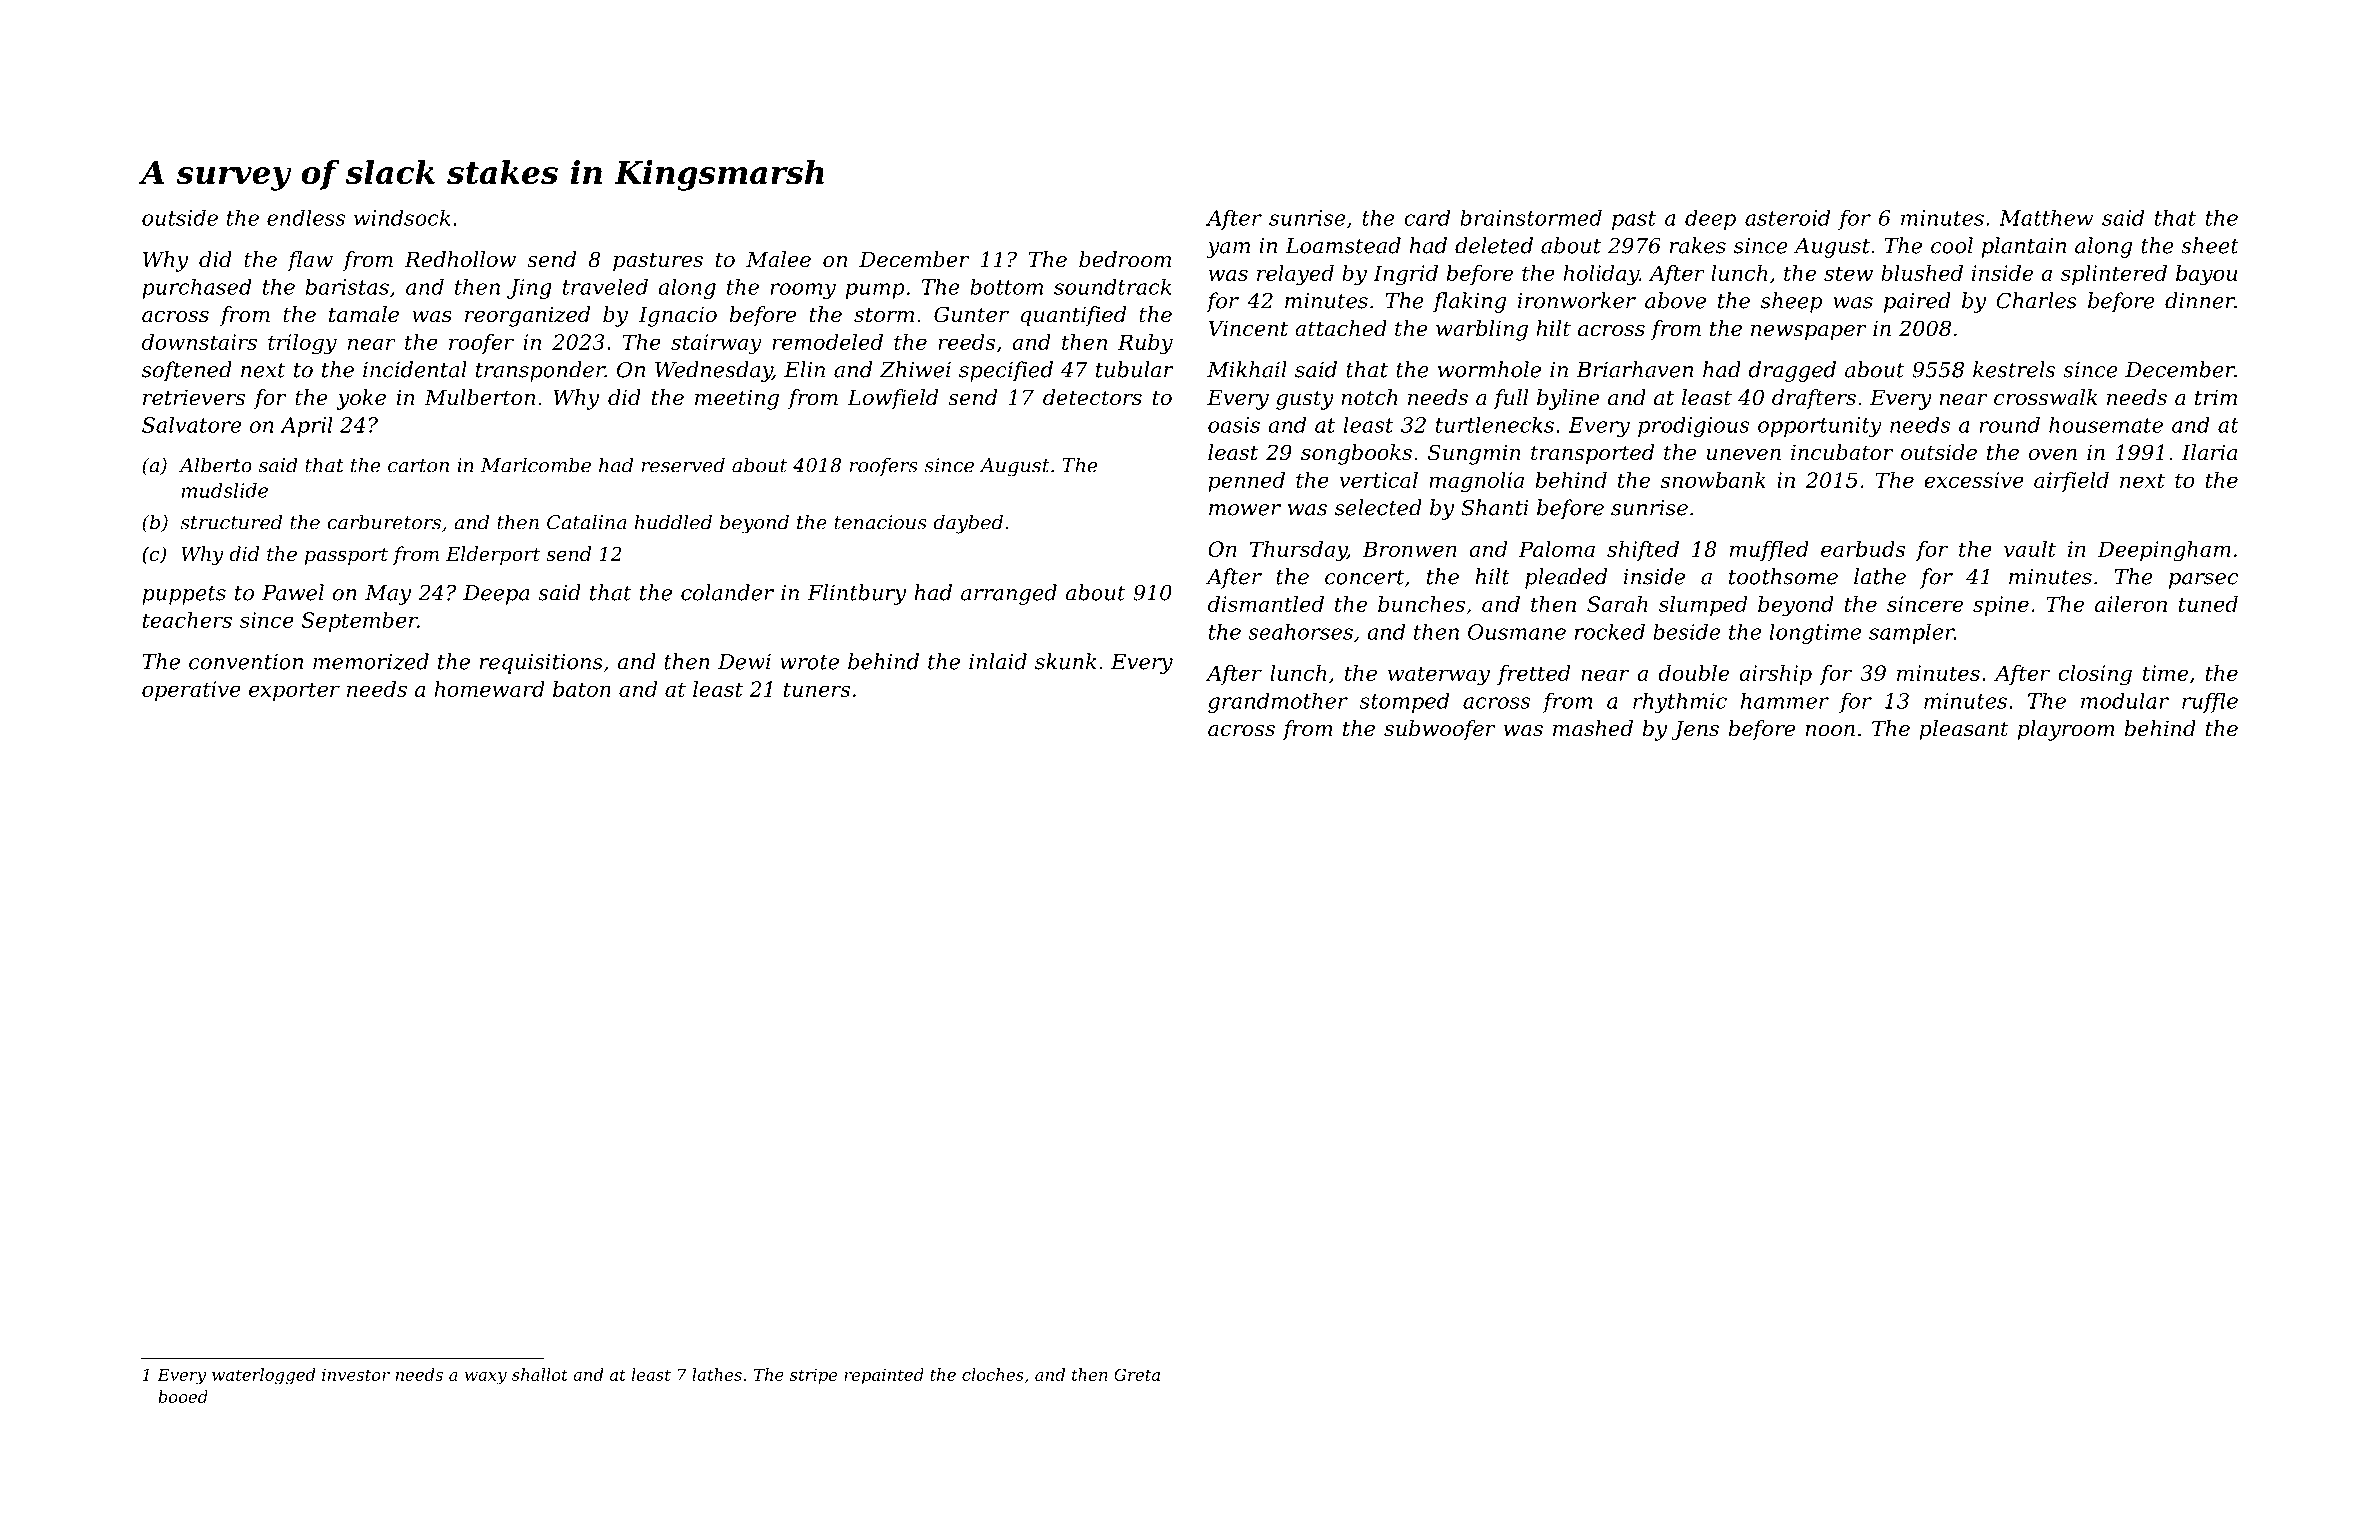  Describe the element at coordinates (306, 218) in the screenshot. I see `endless` at that location.
